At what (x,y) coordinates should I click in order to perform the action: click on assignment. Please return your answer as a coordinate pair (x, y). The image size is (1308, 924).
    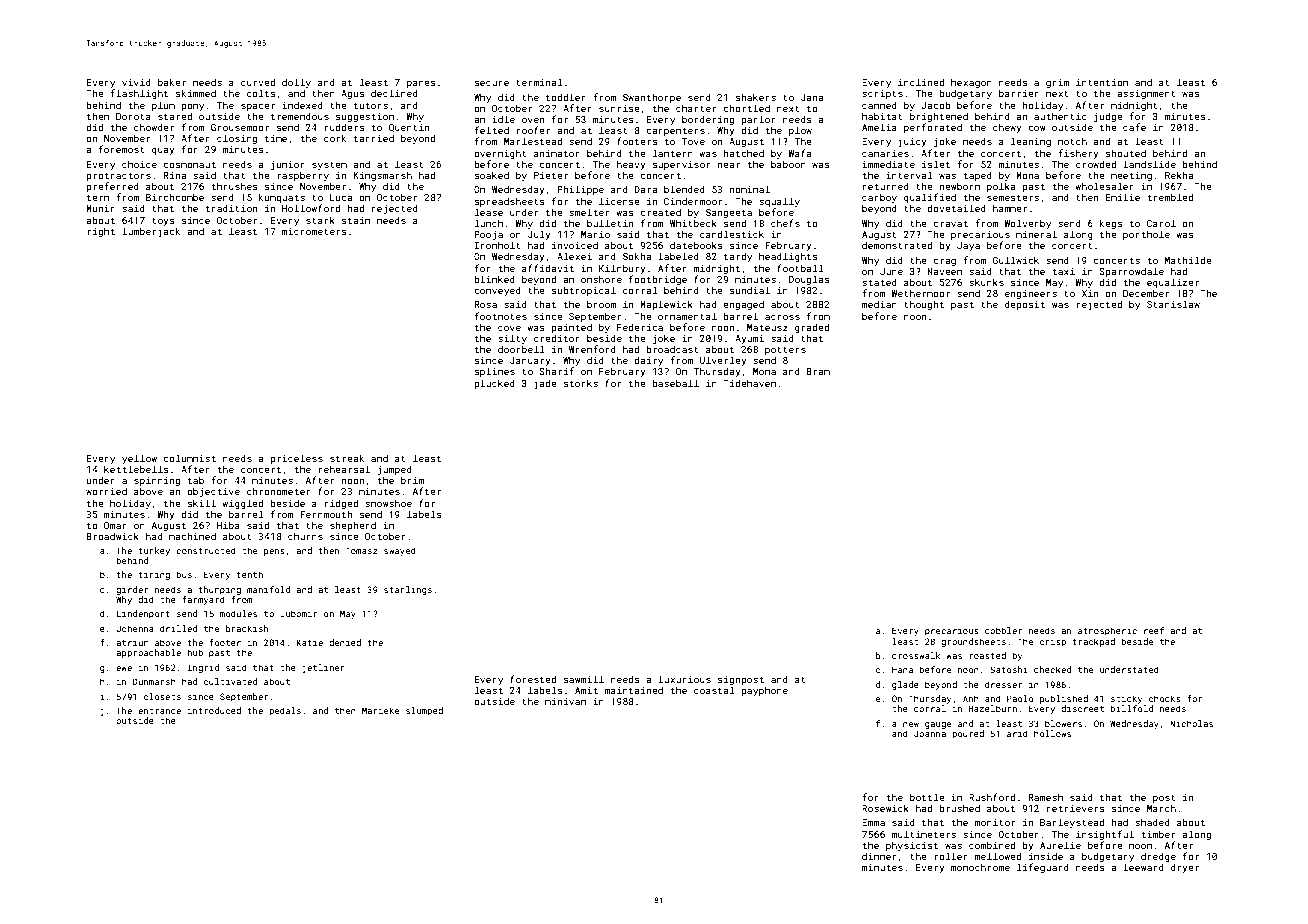
    Looking at the image, I should click on (1146, 94).
